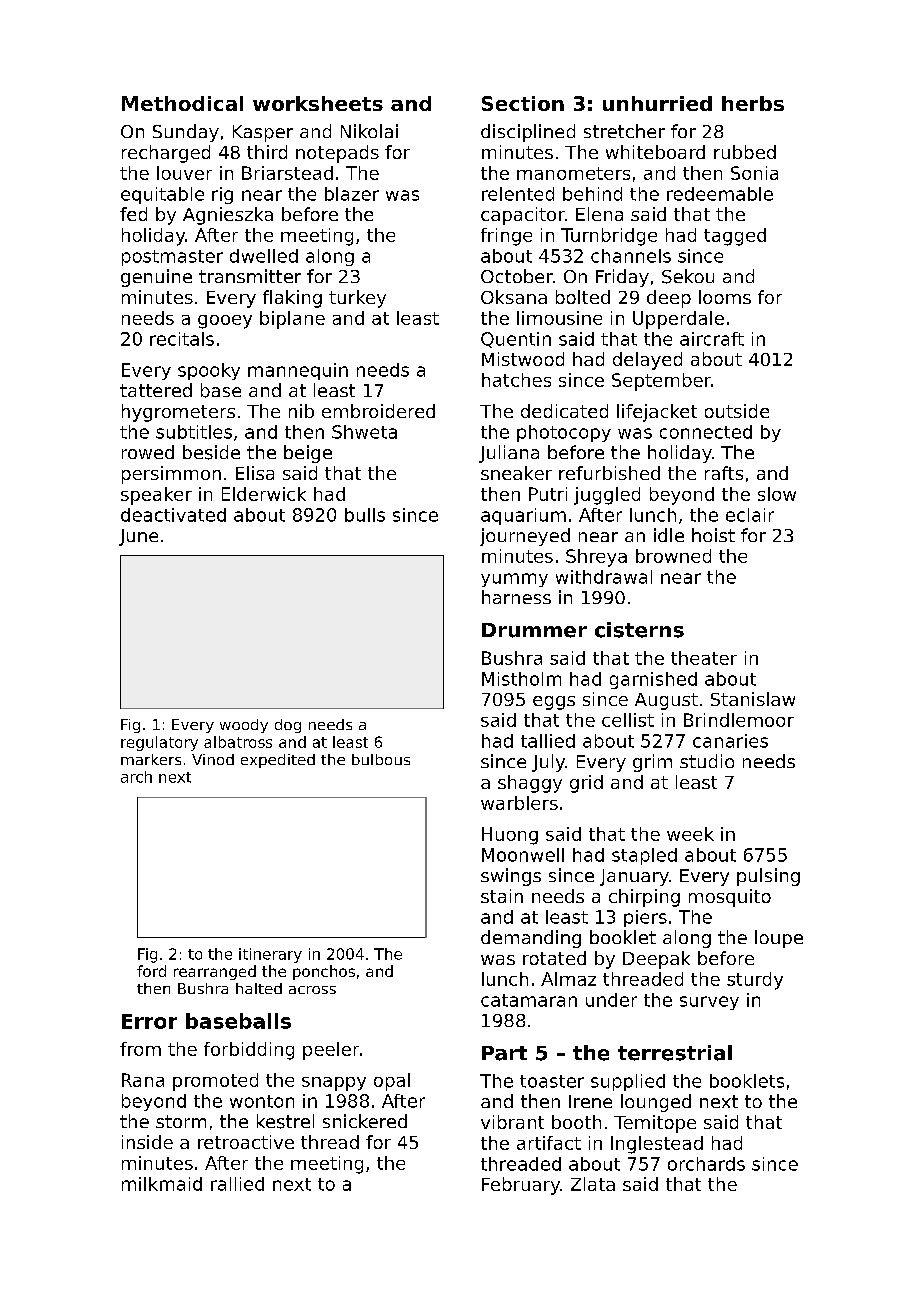 This document has height=1311, width=924. Describe the element at coordinates (285, 1121) in the document. I see `kestrel` at that location.
